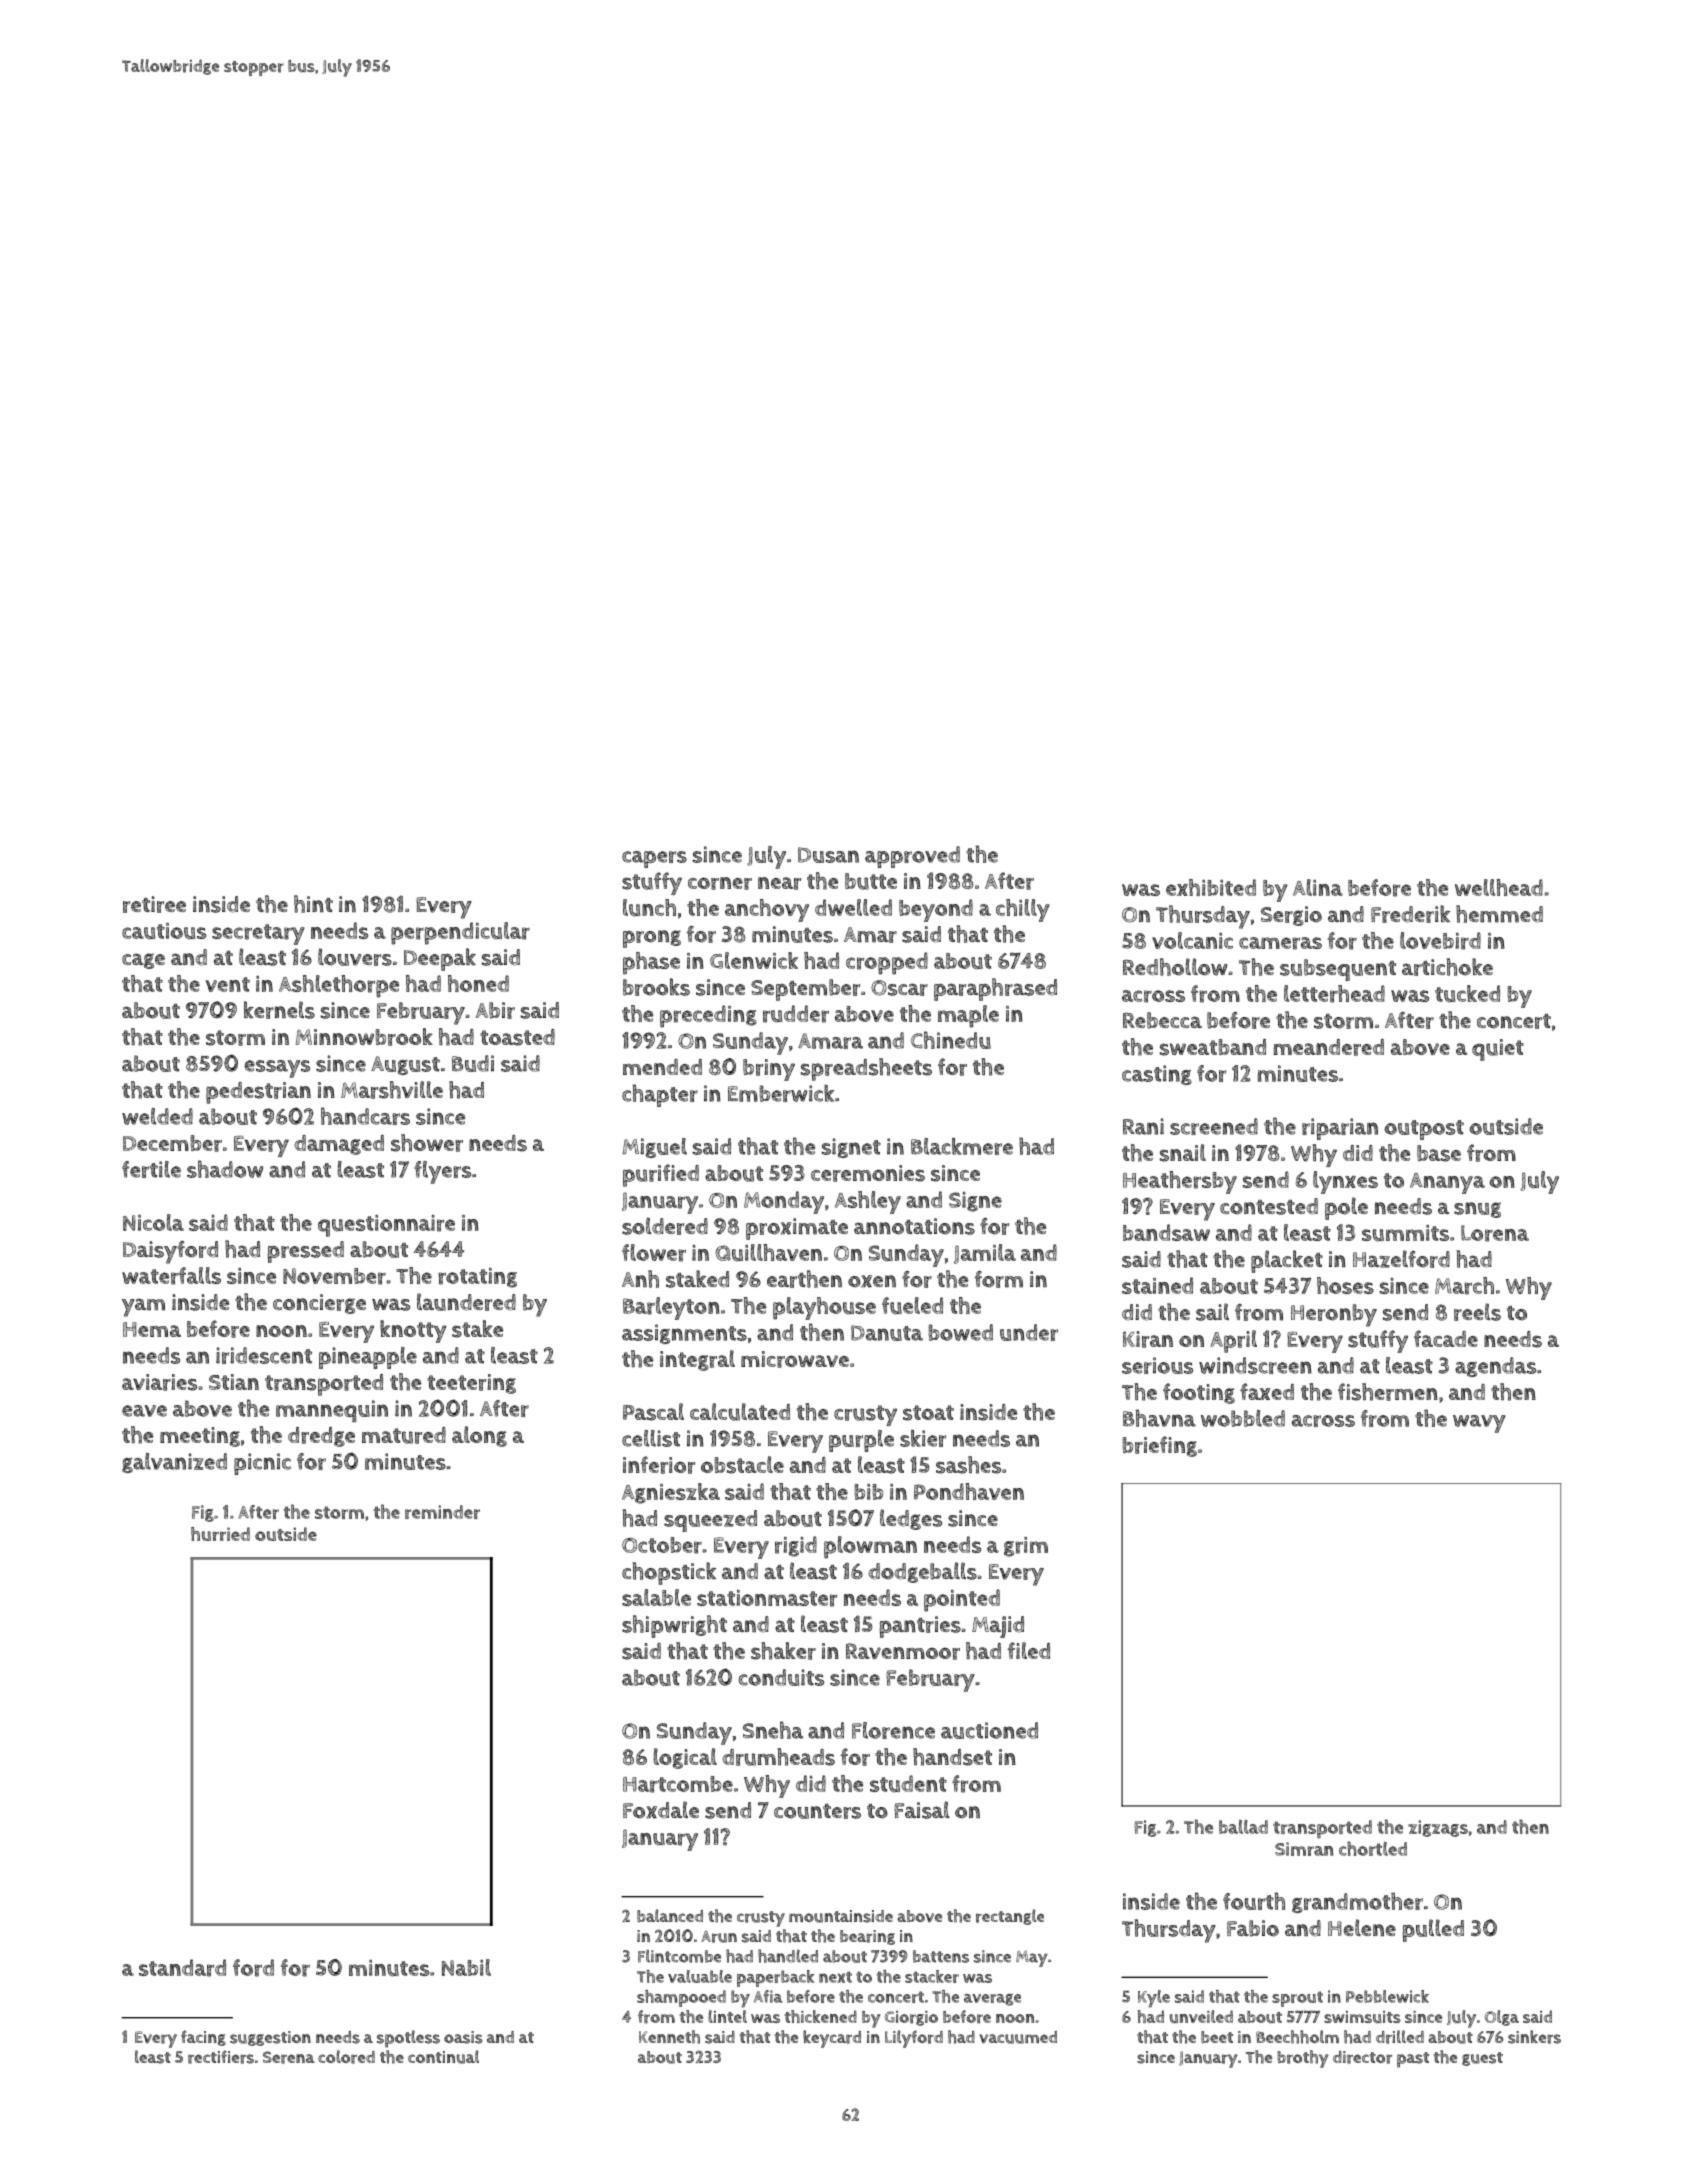 This screenshot has height=2178, width=1683. I want to click on Ravenmoor, so click(903, 1651).
